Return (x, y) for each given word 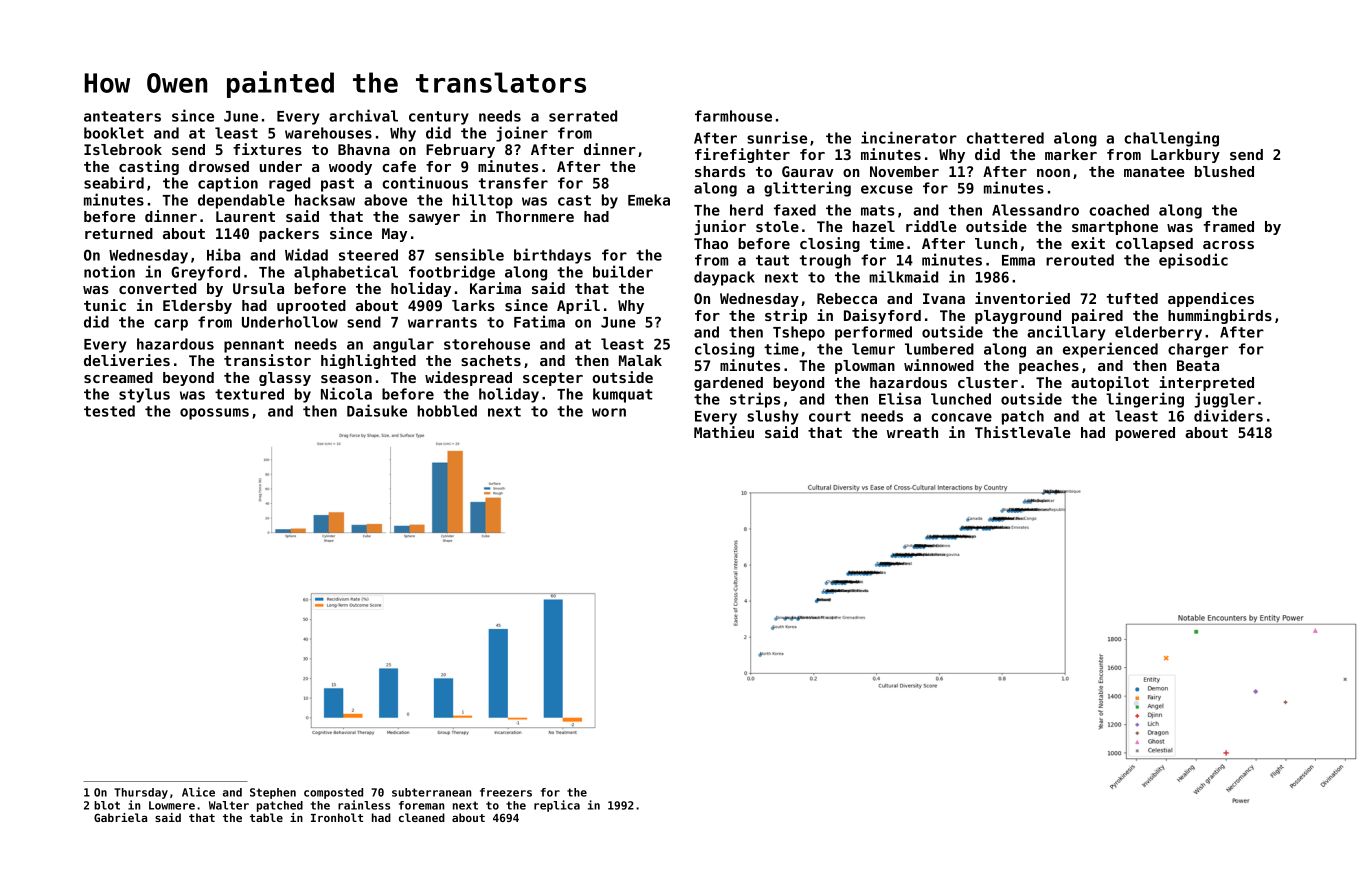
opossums (214, 414)
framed (1229, 226)
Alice (198, 792)
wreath (912, 432)
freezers (506, 792)
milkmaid (903, 276)
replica (557, 806)
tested (109, 411)
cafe (399, 166)
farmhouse (733, 116)
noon (1053, 173)
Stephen (273, 793)
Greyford (205, 273)
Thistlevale (1023, 432)
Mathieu (724, 432)
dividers (1228, 415)
